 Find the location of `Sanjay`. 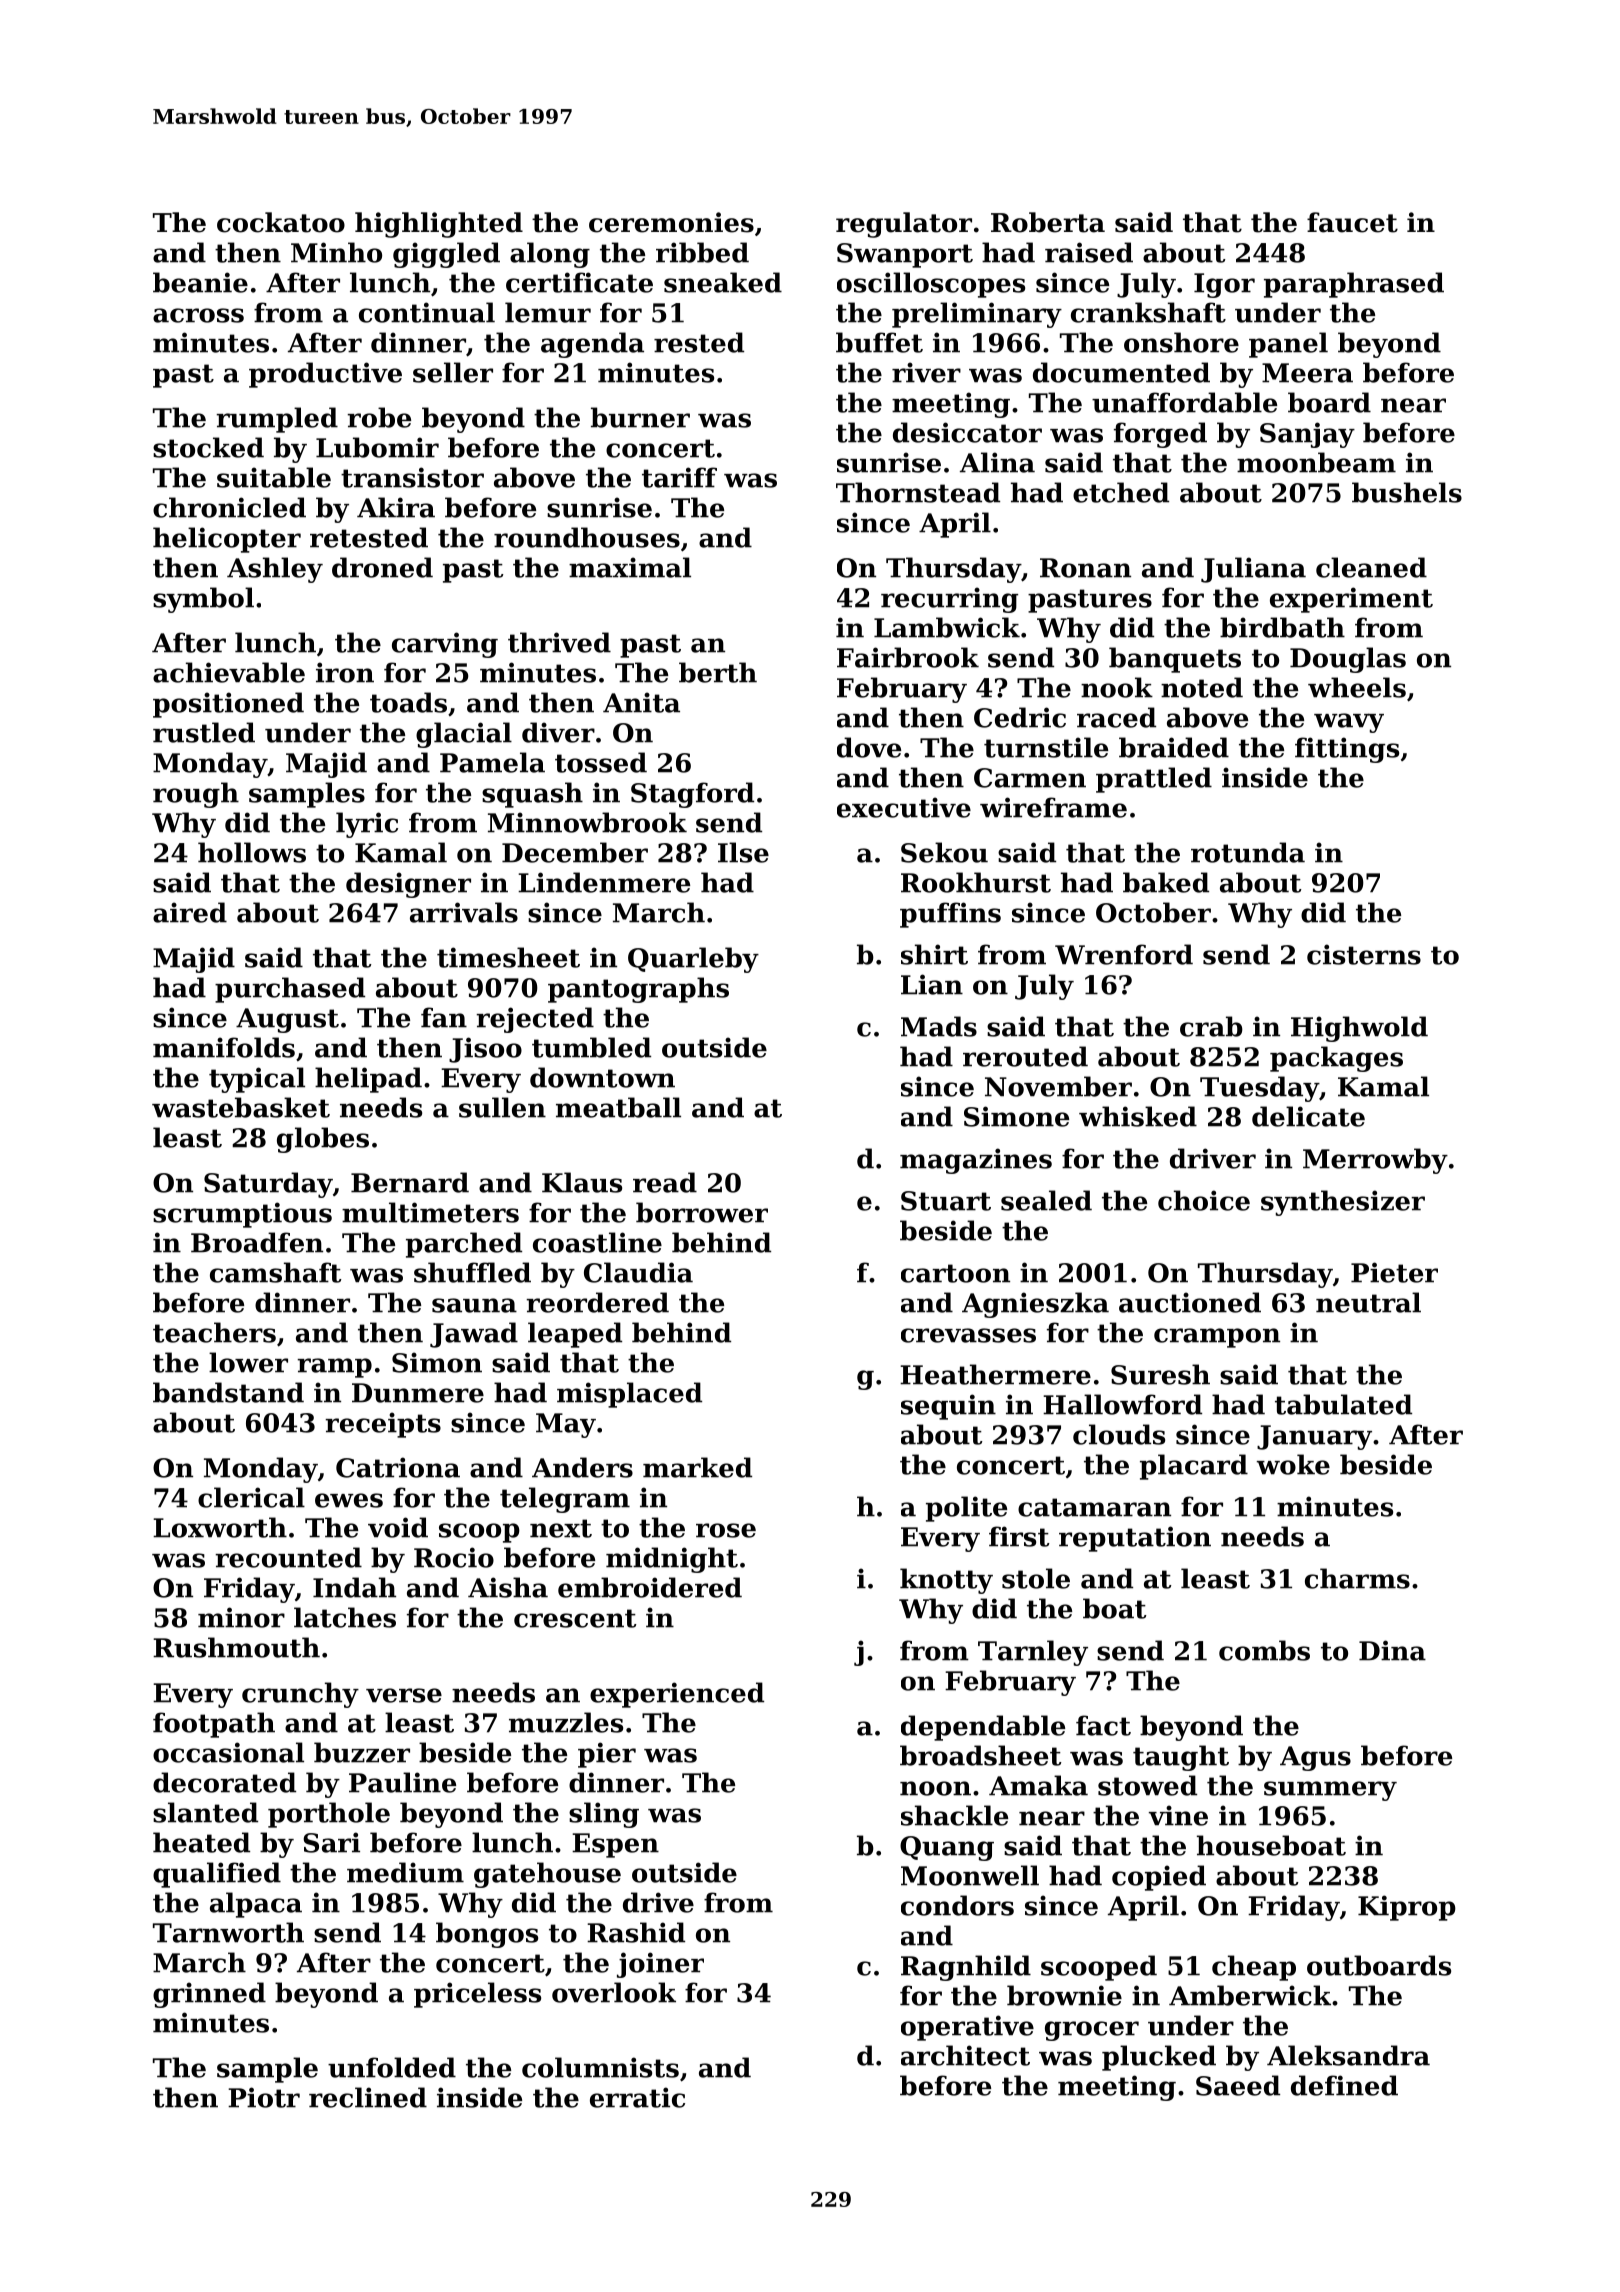

Sanjay is located at coordinates (1307, 435).
